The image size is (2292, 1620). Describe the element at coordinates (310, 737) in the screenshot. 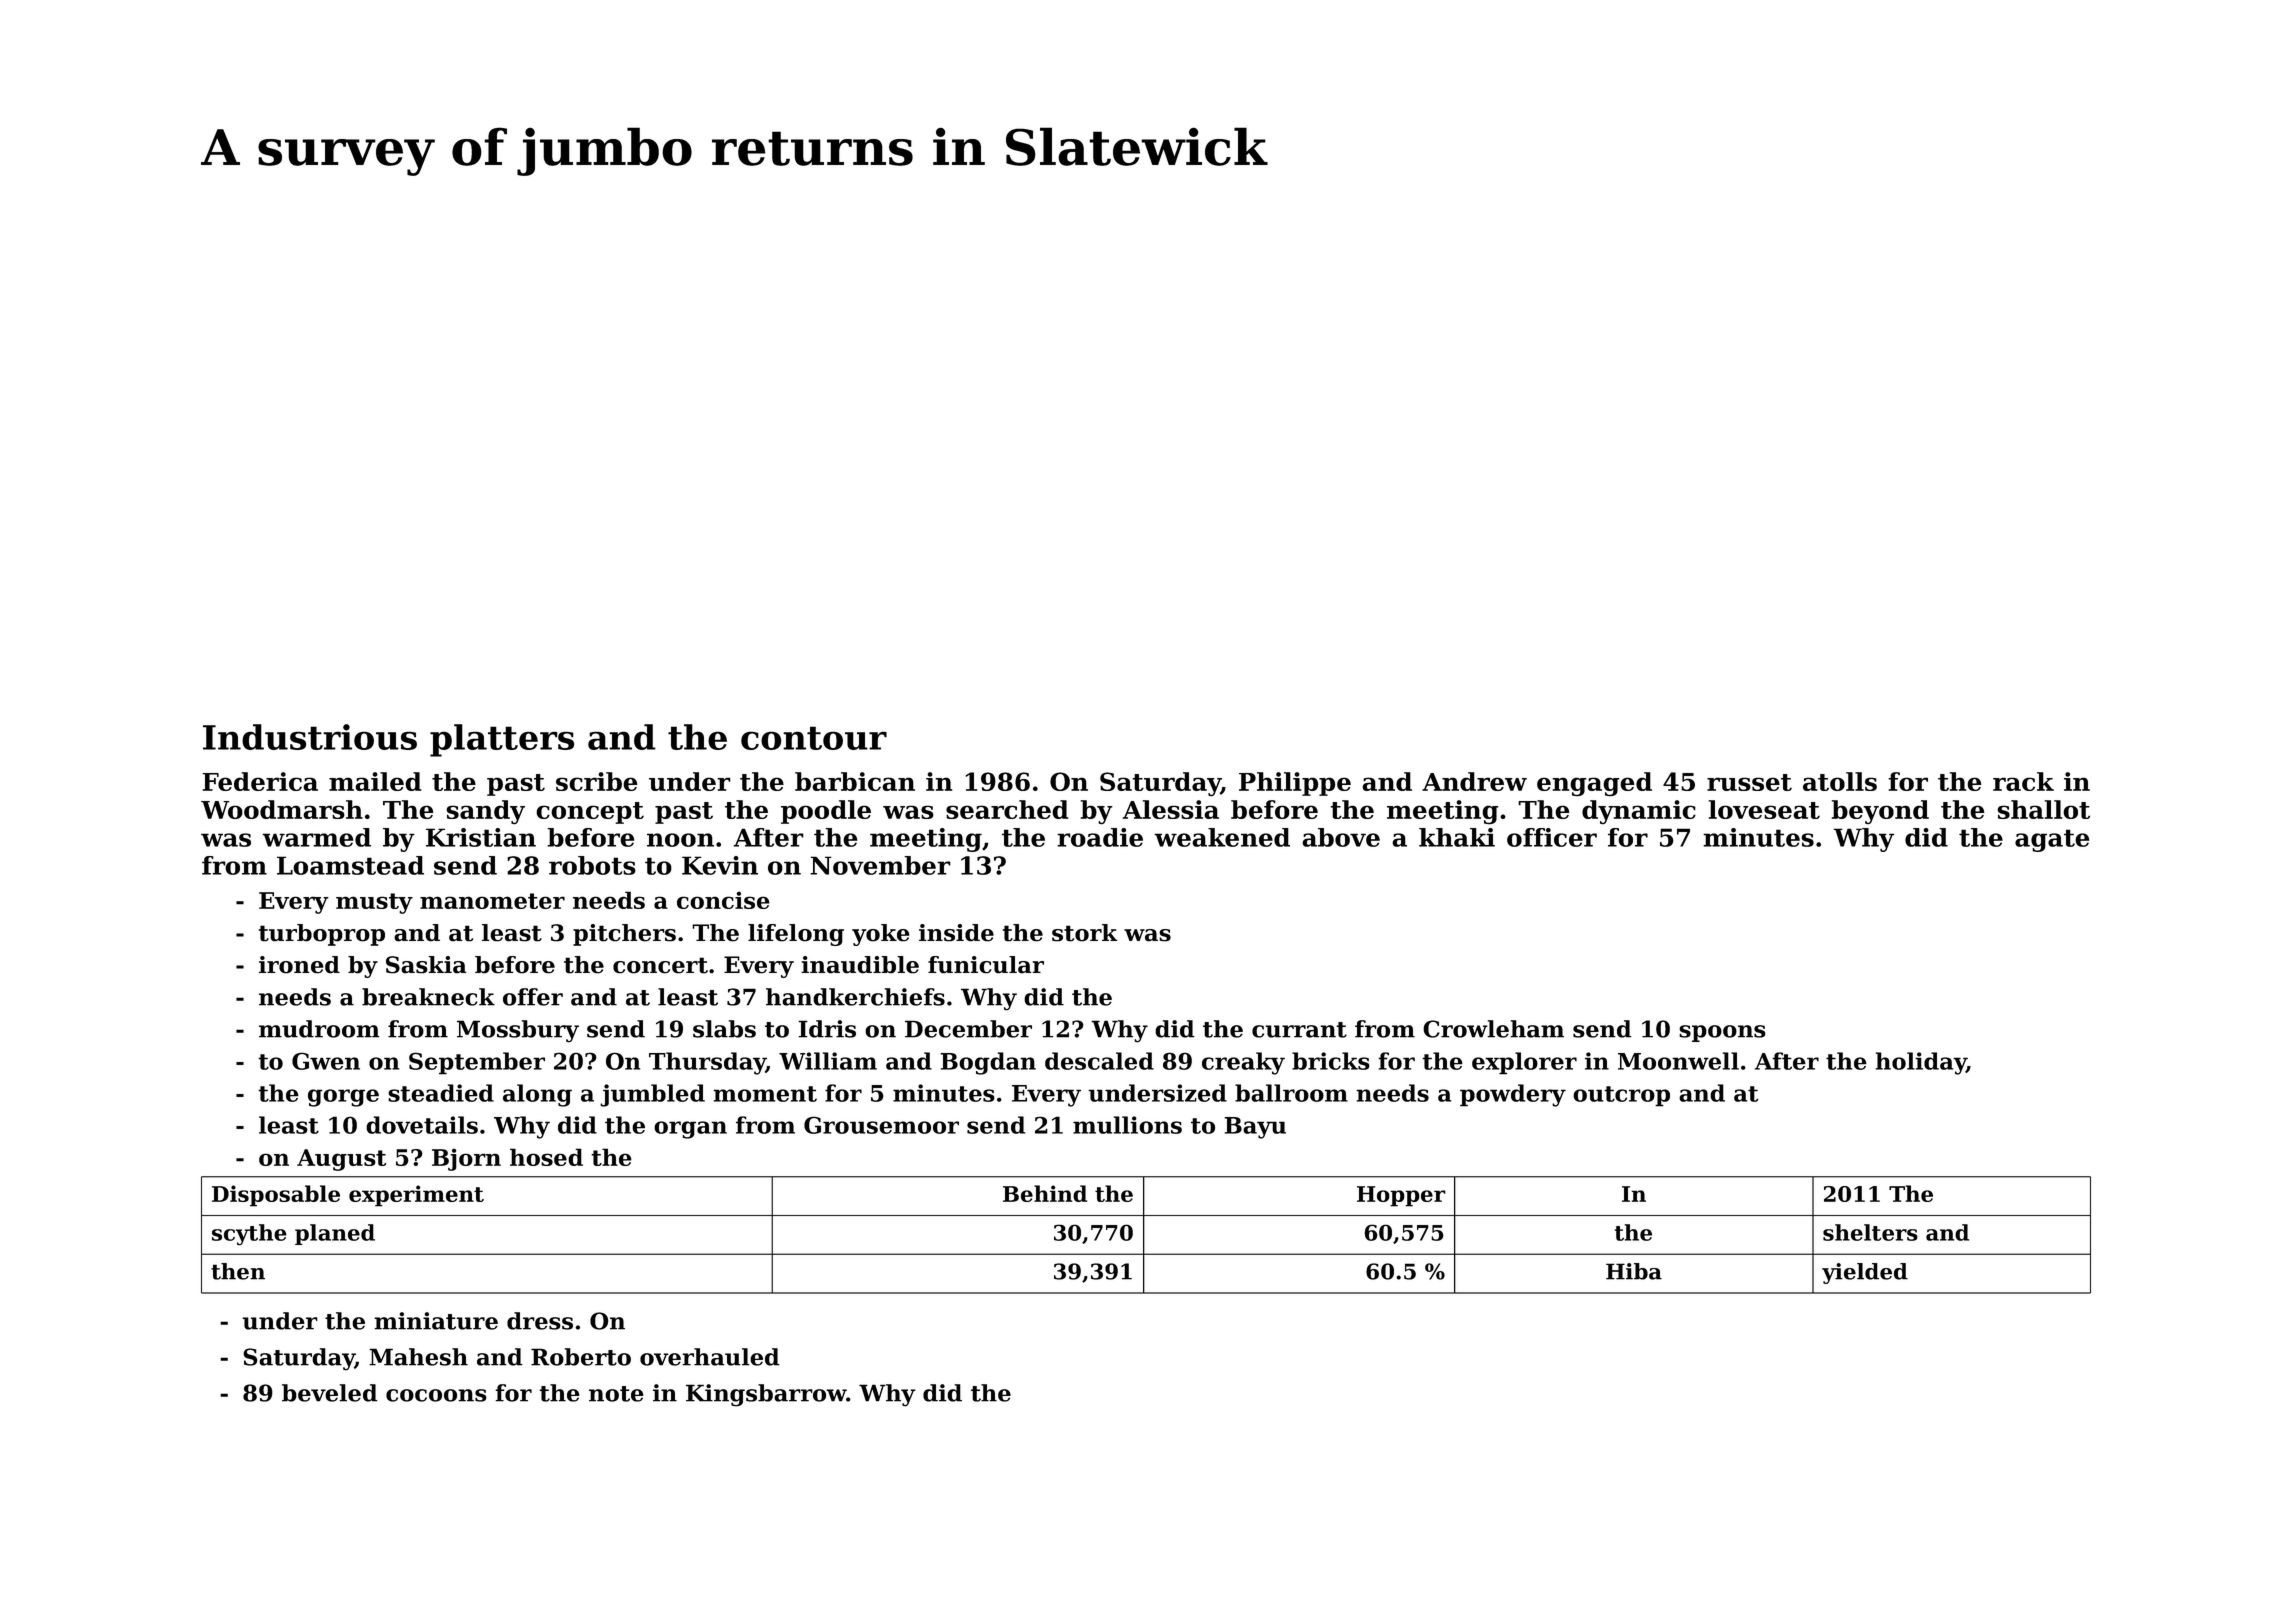

I see `Industrious` at that location.
